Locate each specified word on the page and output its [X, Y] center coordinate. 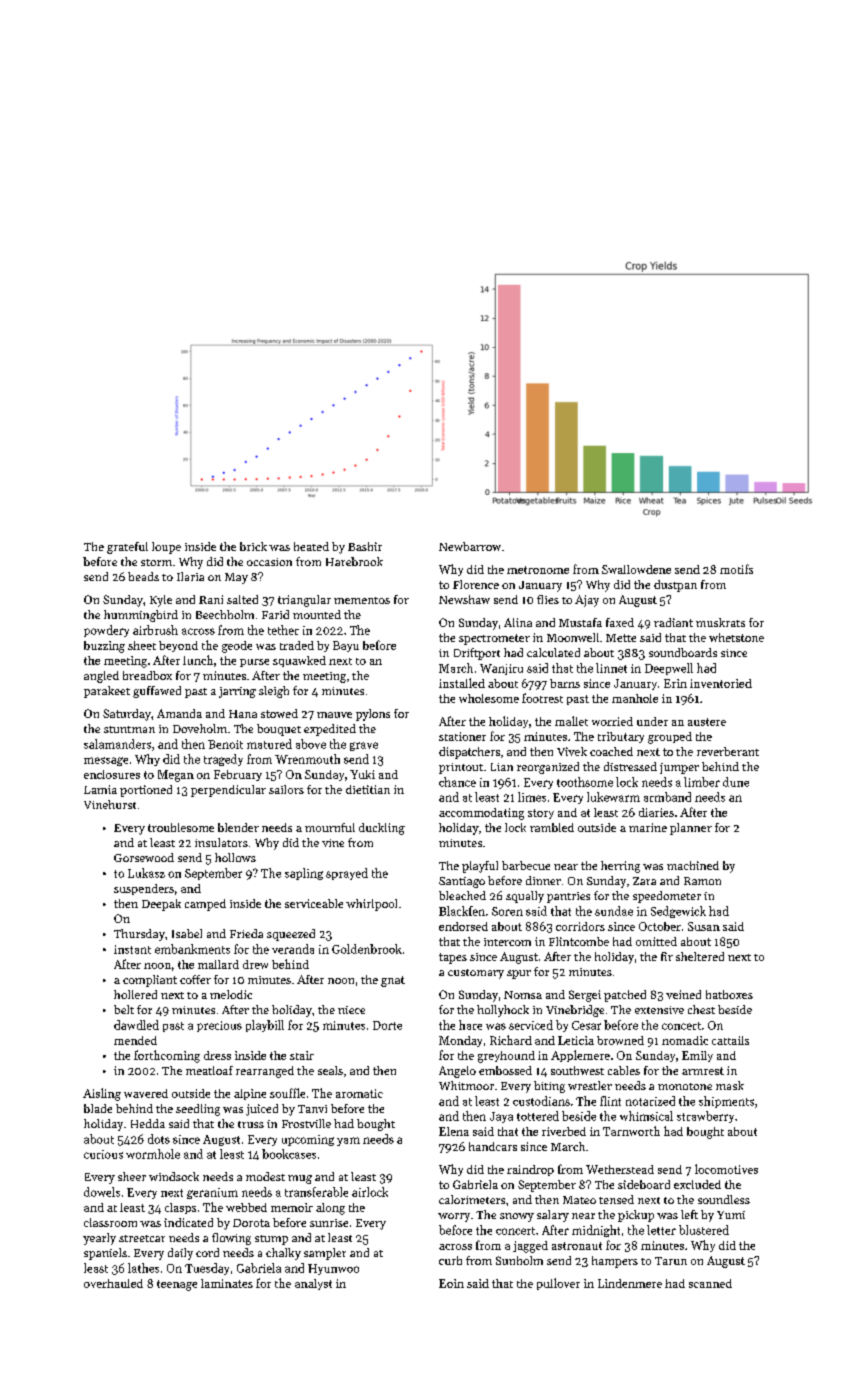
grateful [127, 548]
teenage [177, 1285]
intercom [507, 942]
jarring [237, 692]
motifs [736, 569]
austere [707, 722]
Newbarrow [470, 546]
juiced [262, 1110]
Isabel [187, 933]
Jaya [501, 1117]
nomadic [685, 1040]
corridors [580, 926]
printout [461, 768]
